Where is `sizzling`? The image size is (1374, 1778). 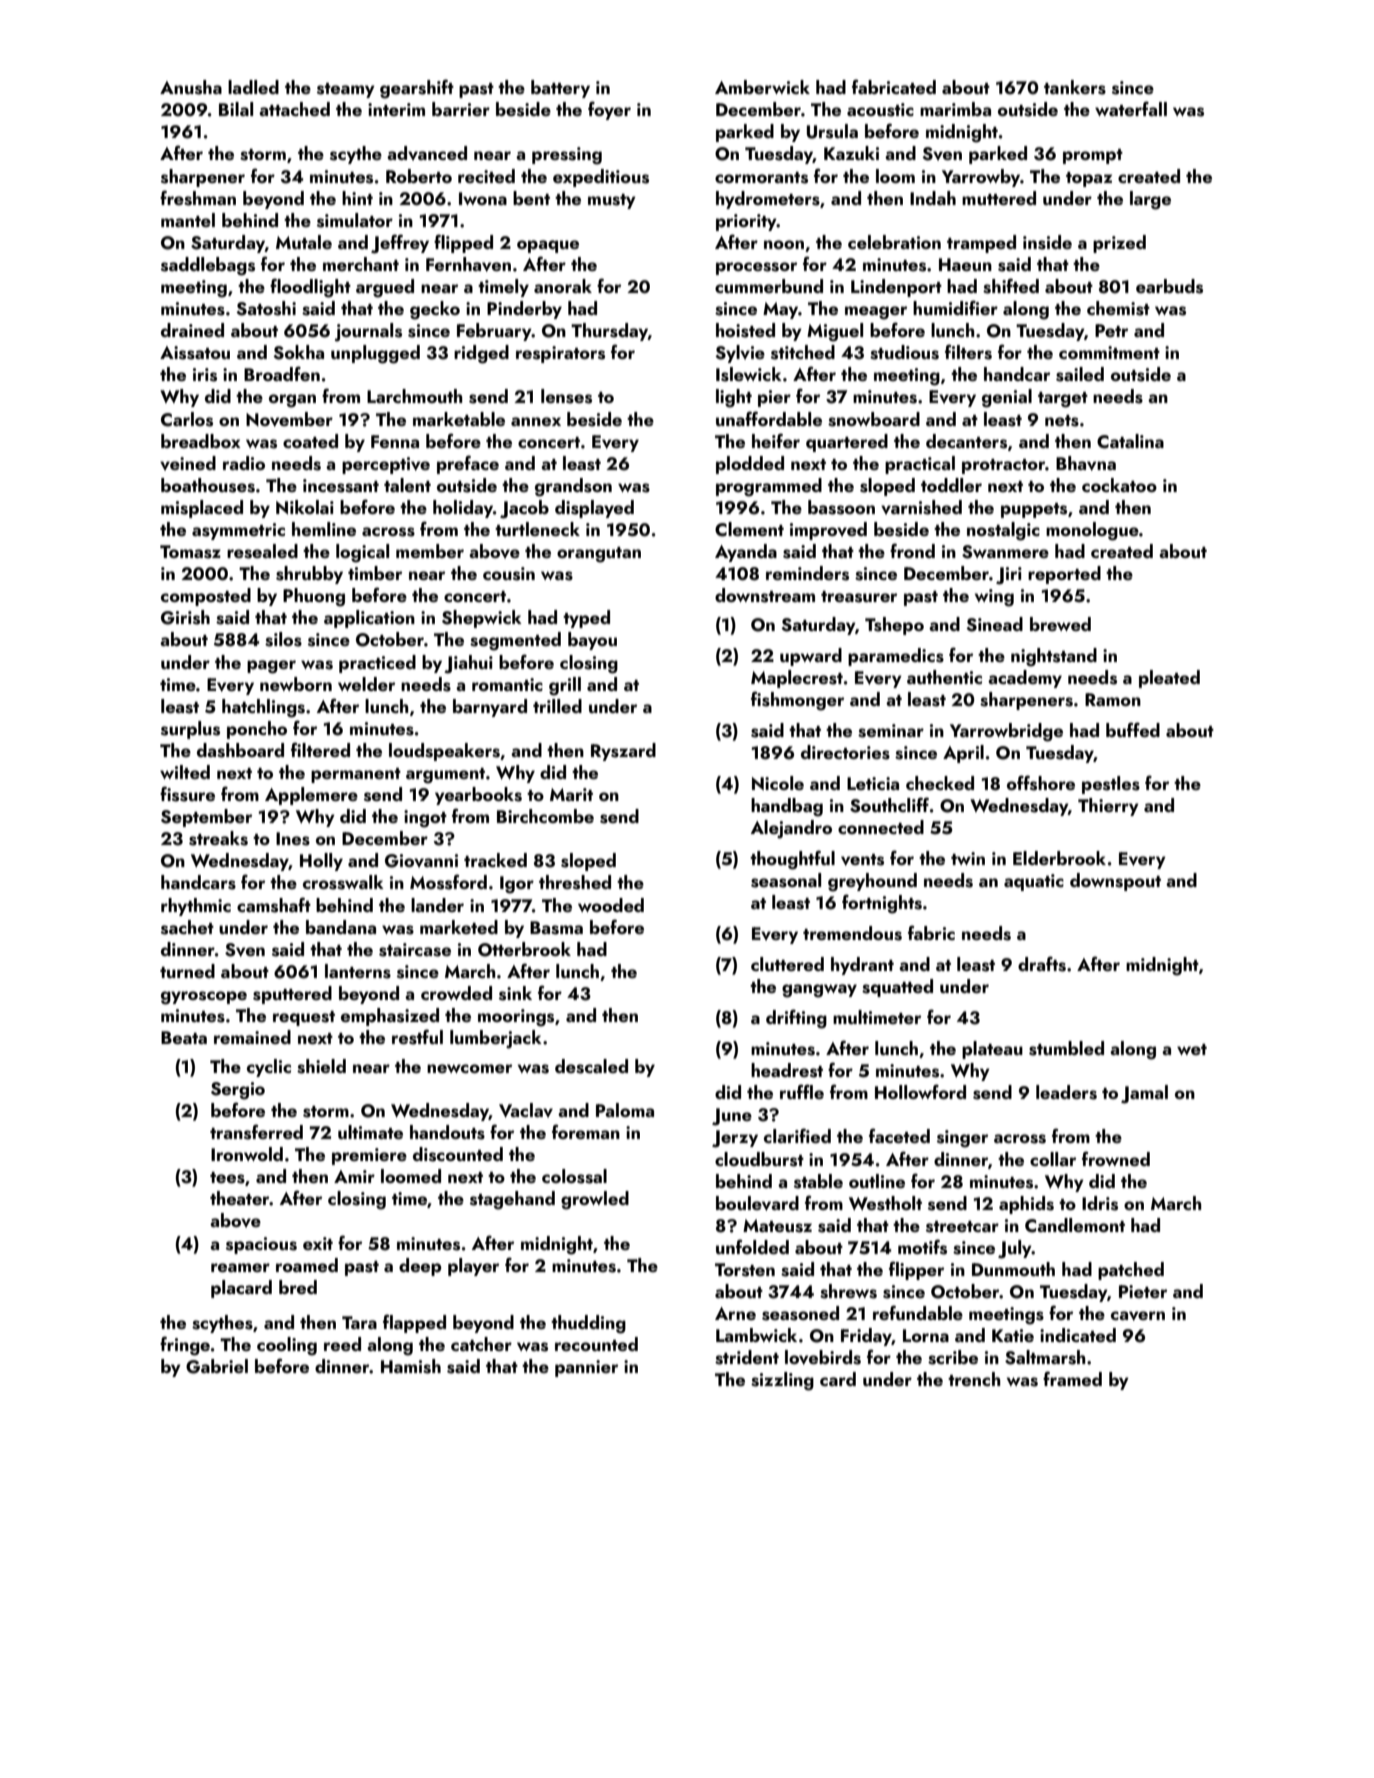 sizzling is located at coordinates (782, 1381).
